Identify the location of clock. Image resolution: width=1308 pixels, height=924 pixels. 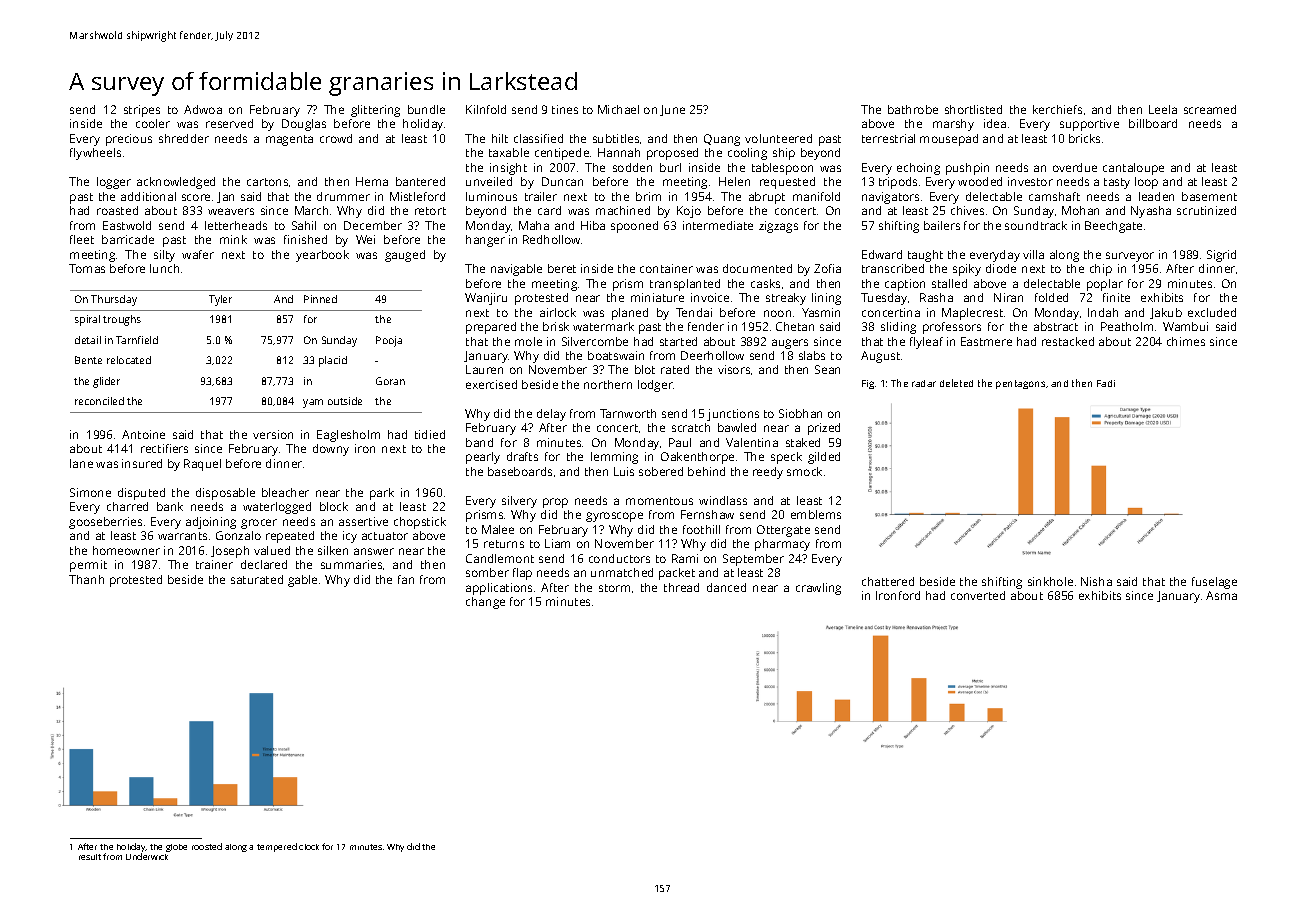
(309, 847).
